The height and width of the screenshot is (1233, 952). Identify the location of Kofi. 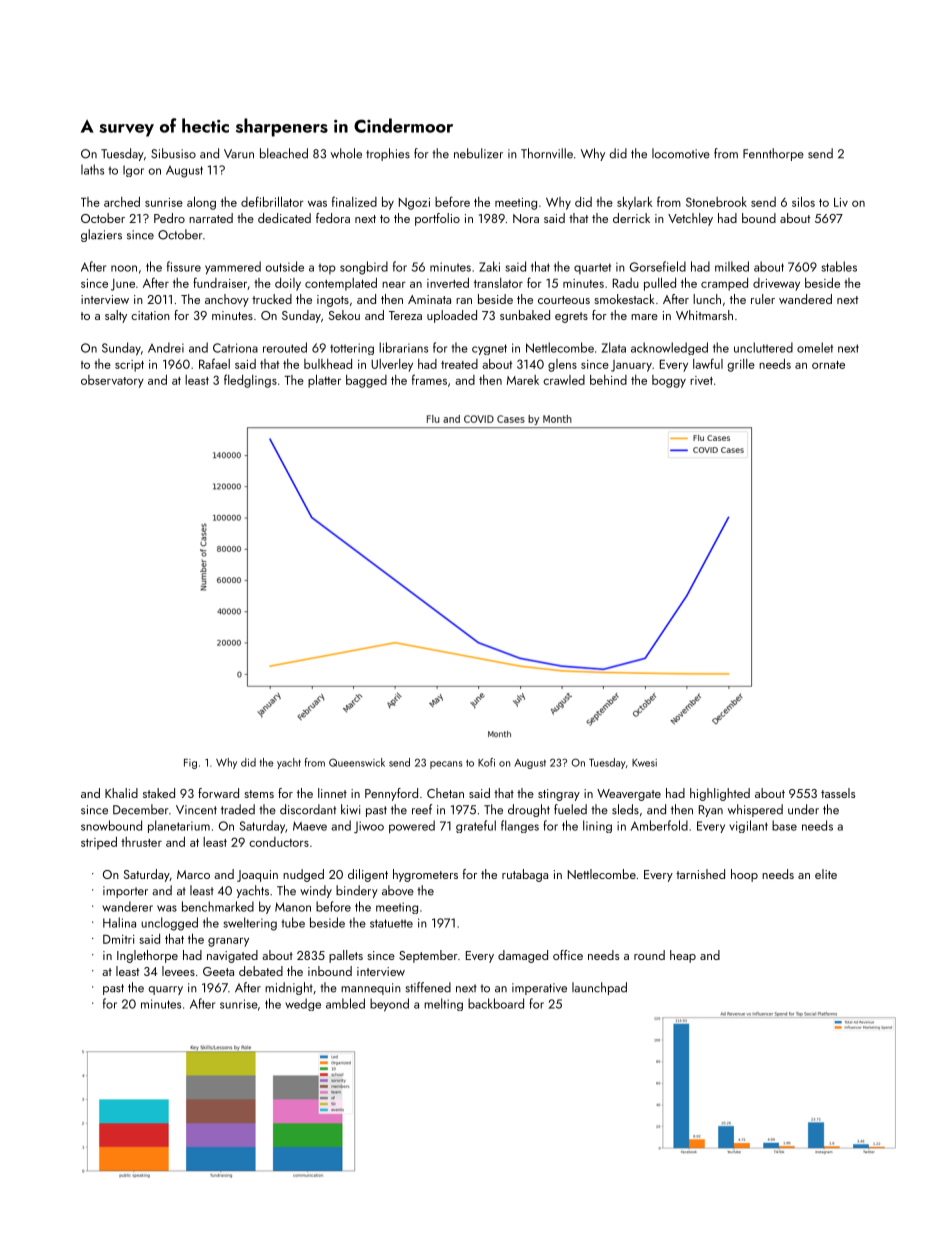
(486, 762).
